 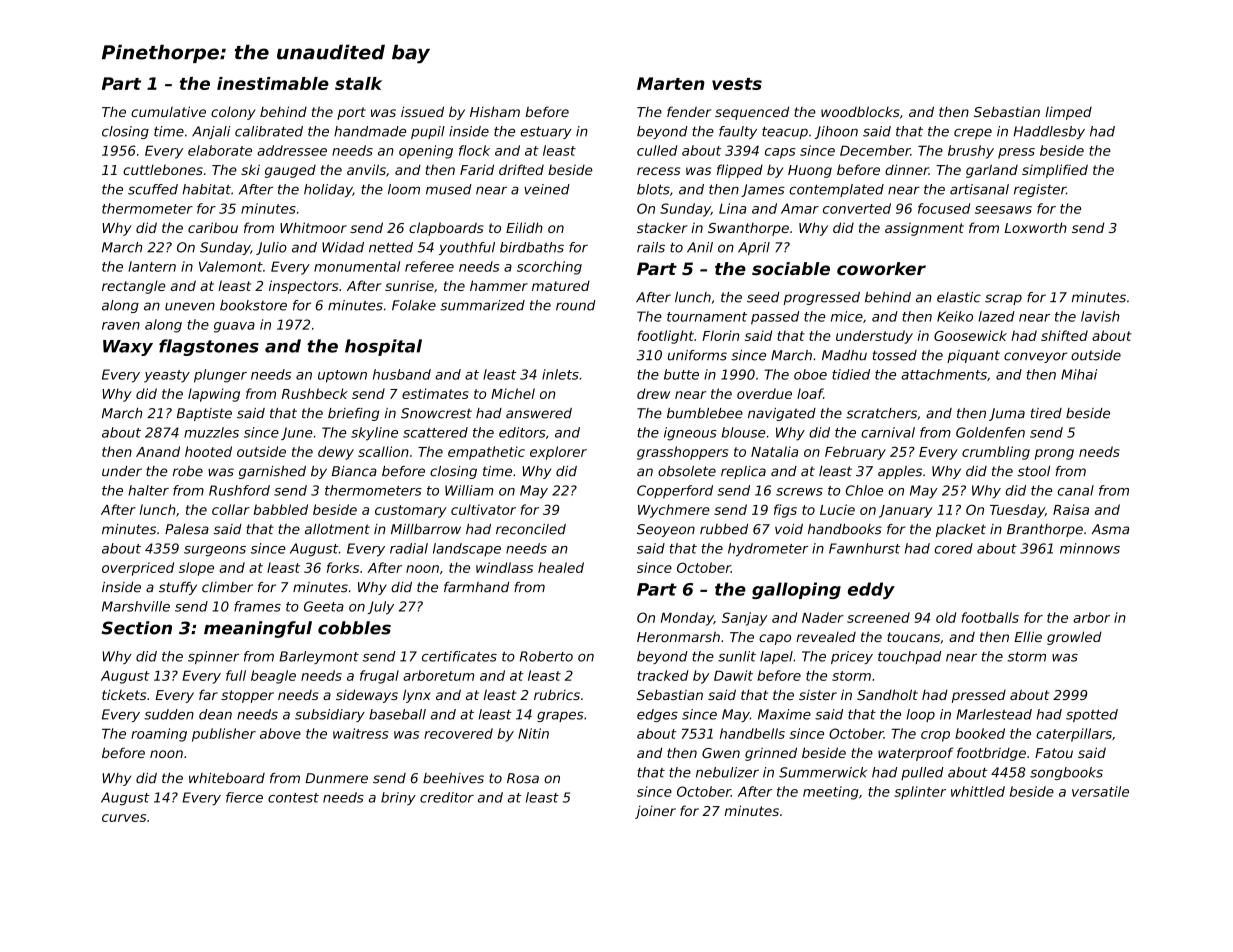 I want to click on limped, so click(x=1068, y=113).
